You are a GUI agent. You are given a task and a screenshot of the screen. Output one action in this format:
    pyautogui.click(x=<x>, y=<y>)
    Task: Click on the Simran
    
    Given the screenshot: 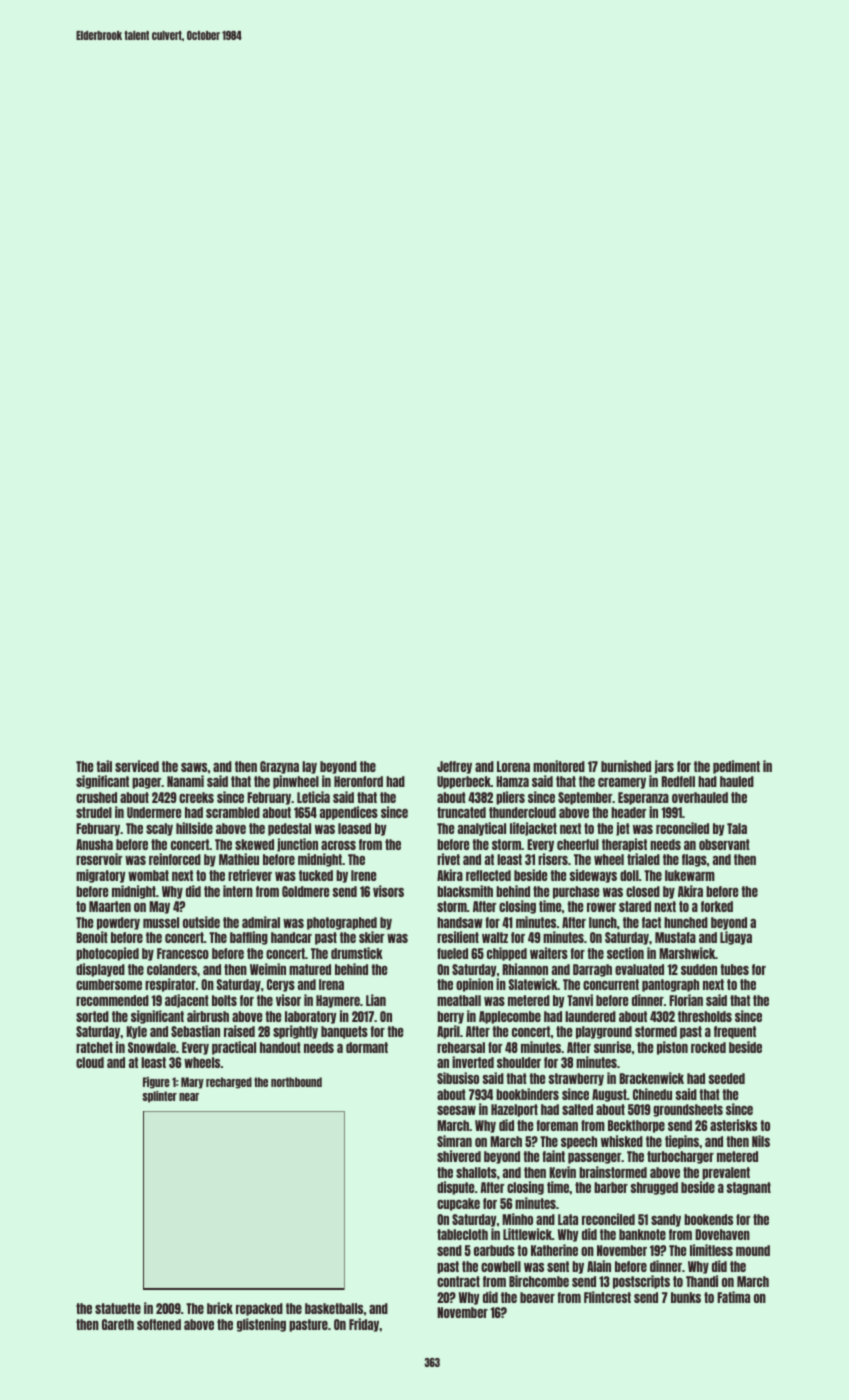 What is the action you would take?
    pyautogui.click(x=454, y=1141)
